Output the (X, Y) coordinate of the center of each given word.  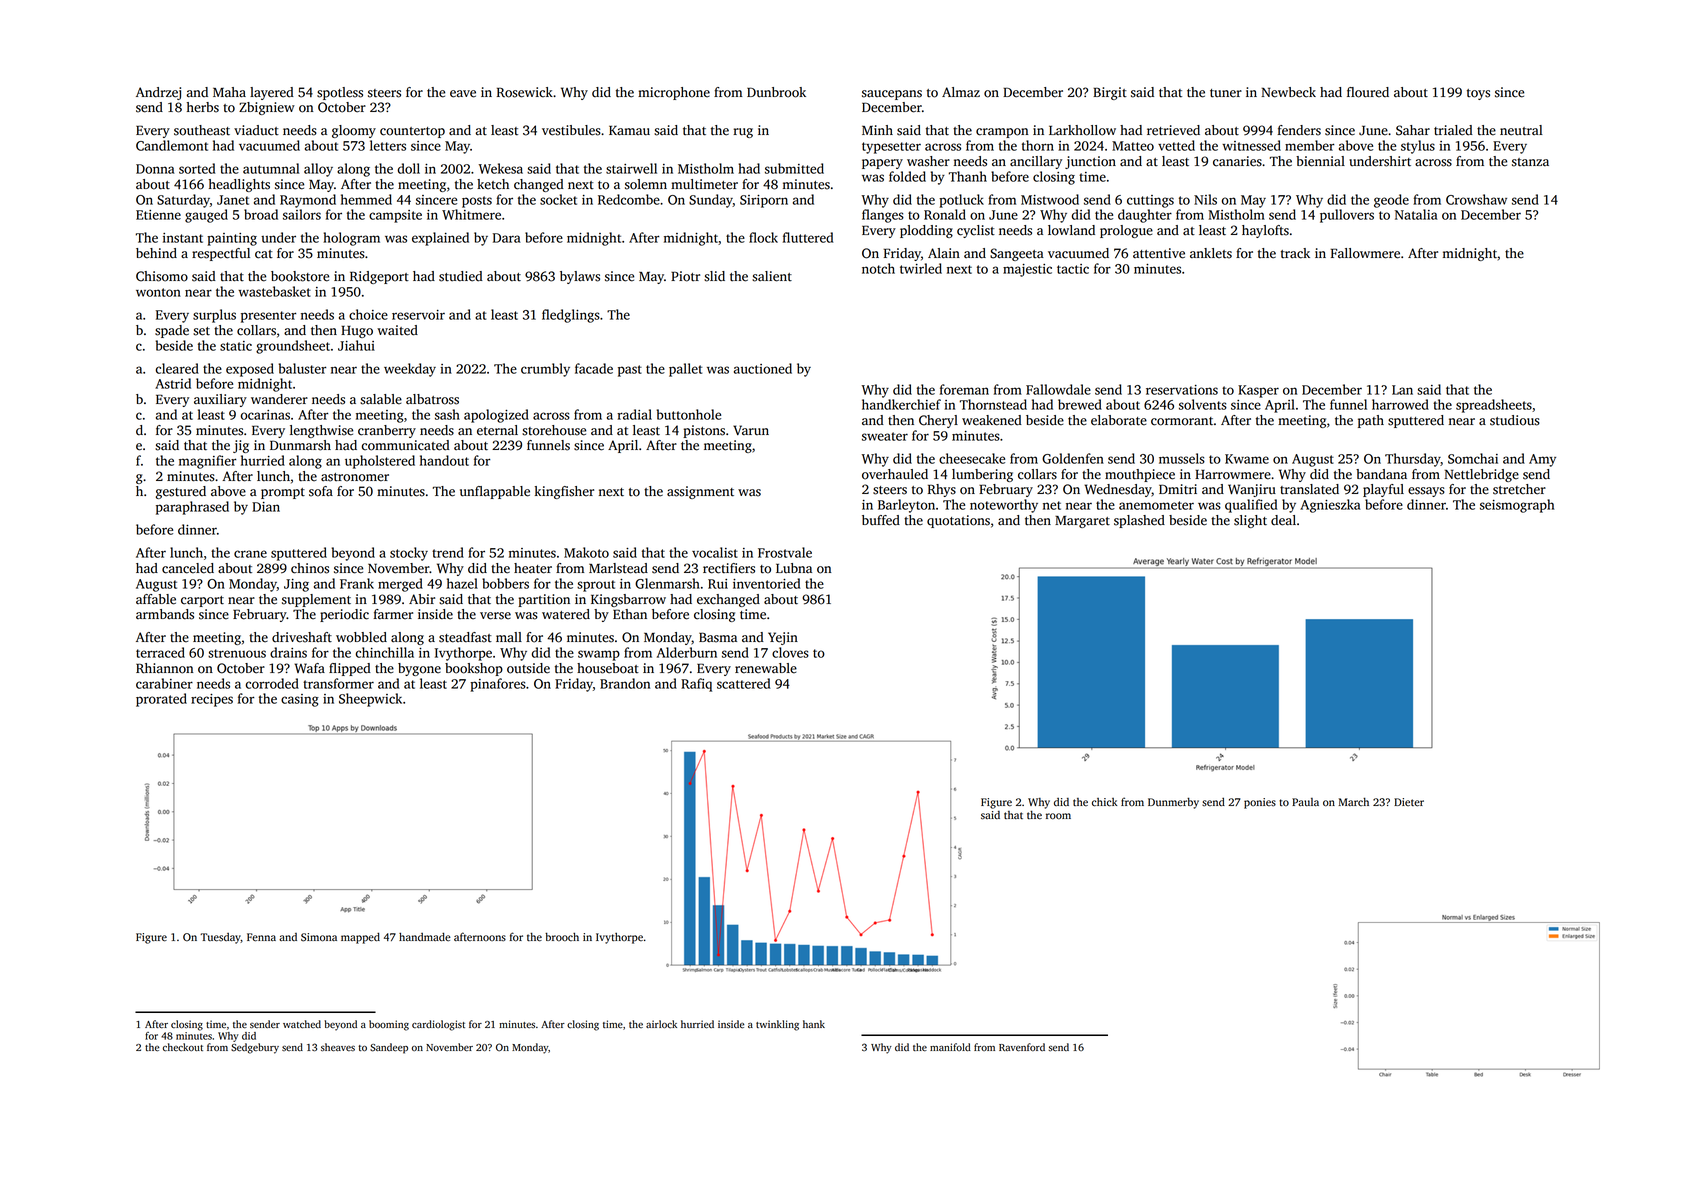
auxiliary (220, 400)
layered (272, 93)
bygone (419, 669)
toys (1478, 94)
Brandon (625, 683)
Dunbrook (776, 92)
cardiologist (438, 1025)
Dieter (1409, 802)
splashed (1139, 521)
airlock (661, 1024)
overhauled (895, 474)
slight (1250, 521)
